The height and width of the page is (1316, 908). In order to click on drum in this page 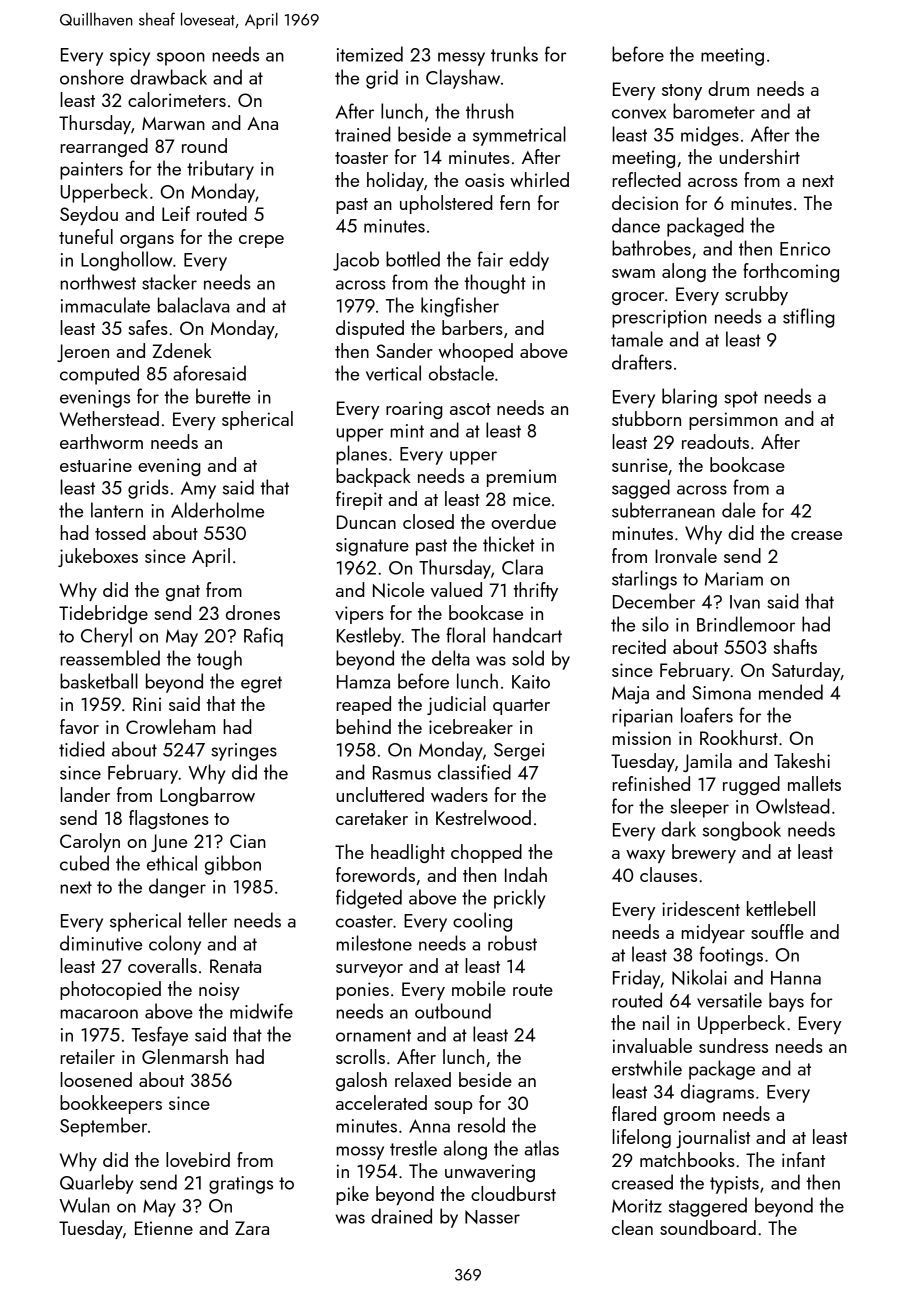, I will do `click(728, 88)`.
